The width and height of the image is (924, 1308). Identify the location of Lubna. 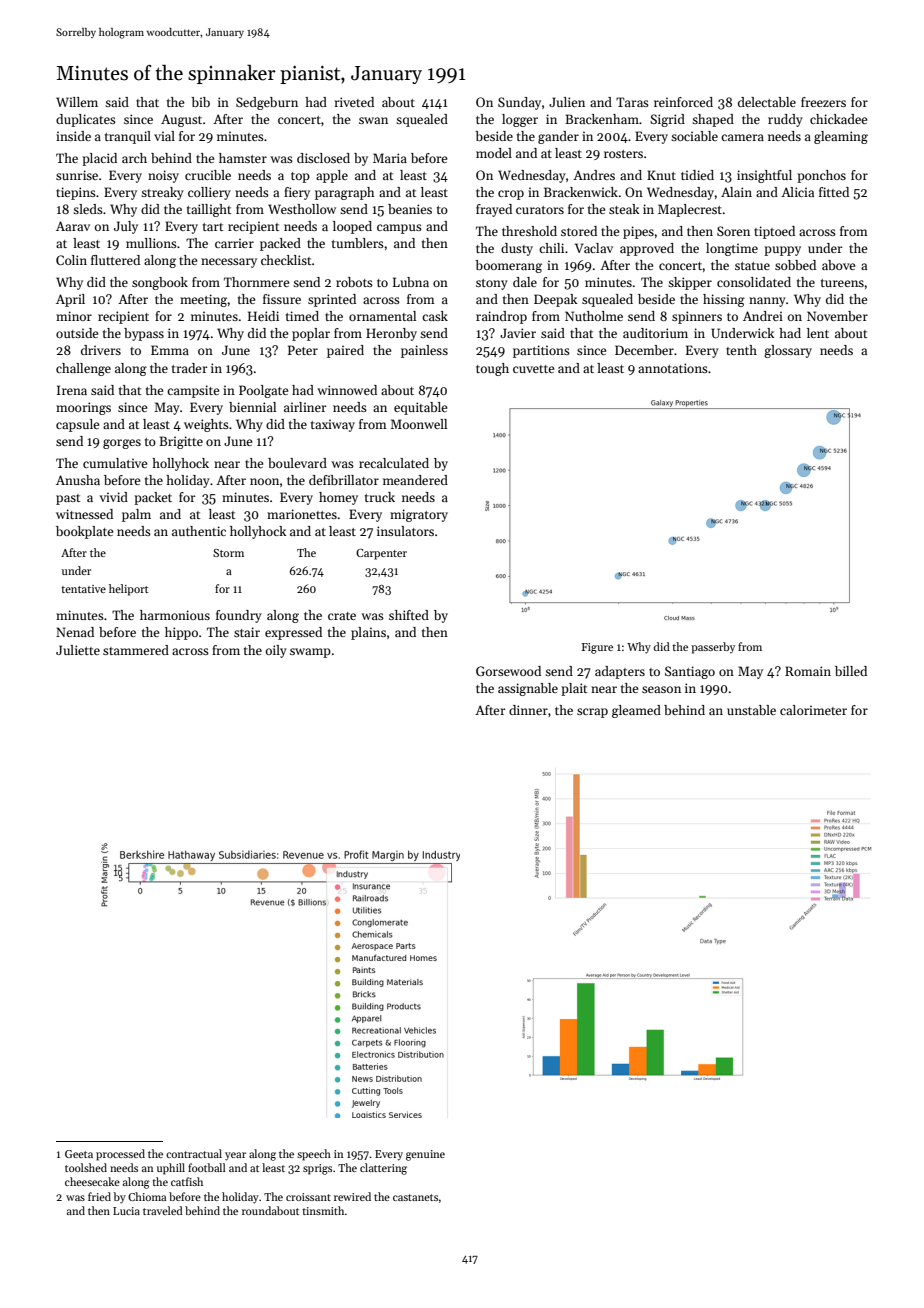
(411, 282).
